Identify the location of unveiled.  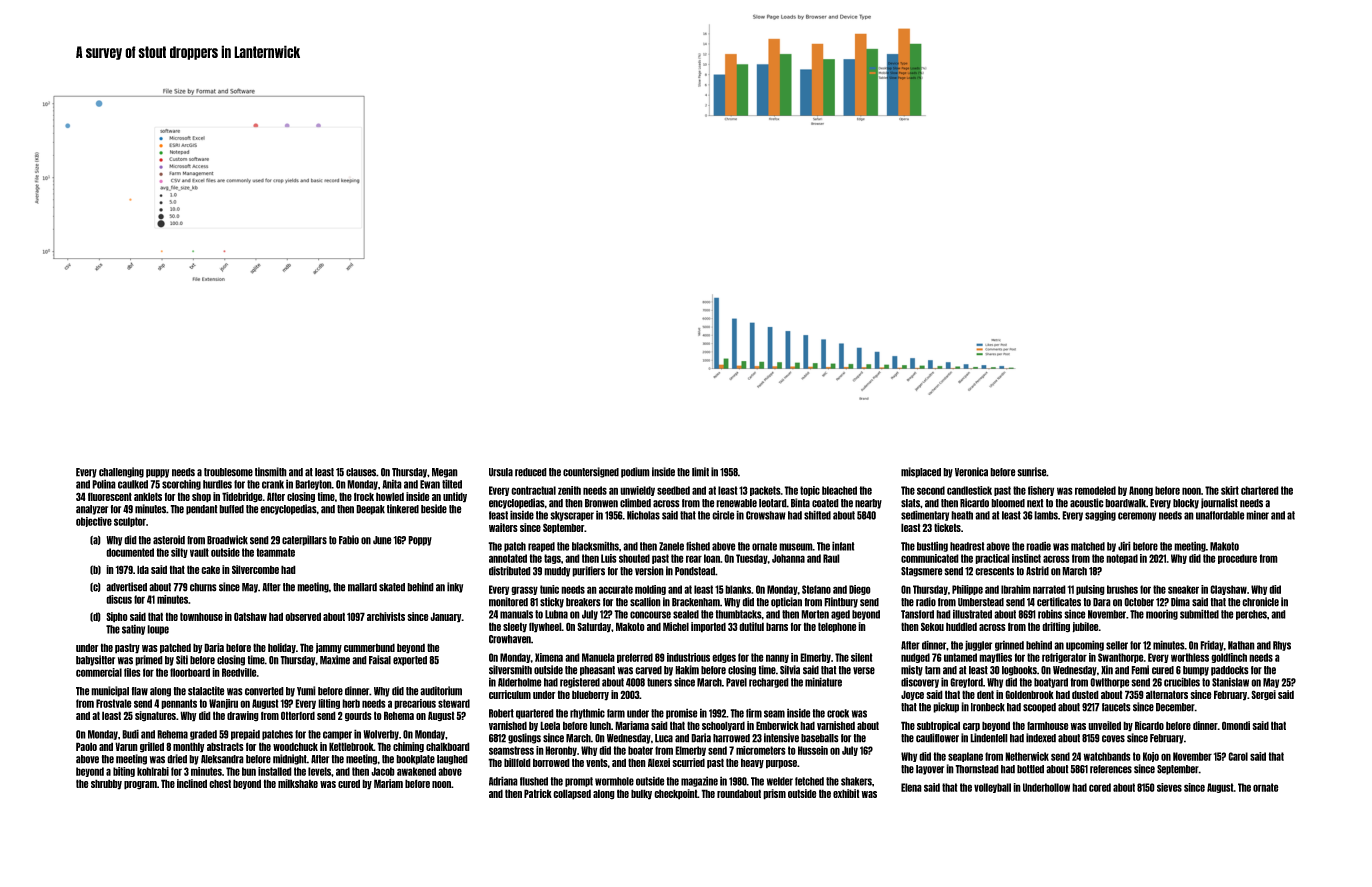
(1104, 725).
